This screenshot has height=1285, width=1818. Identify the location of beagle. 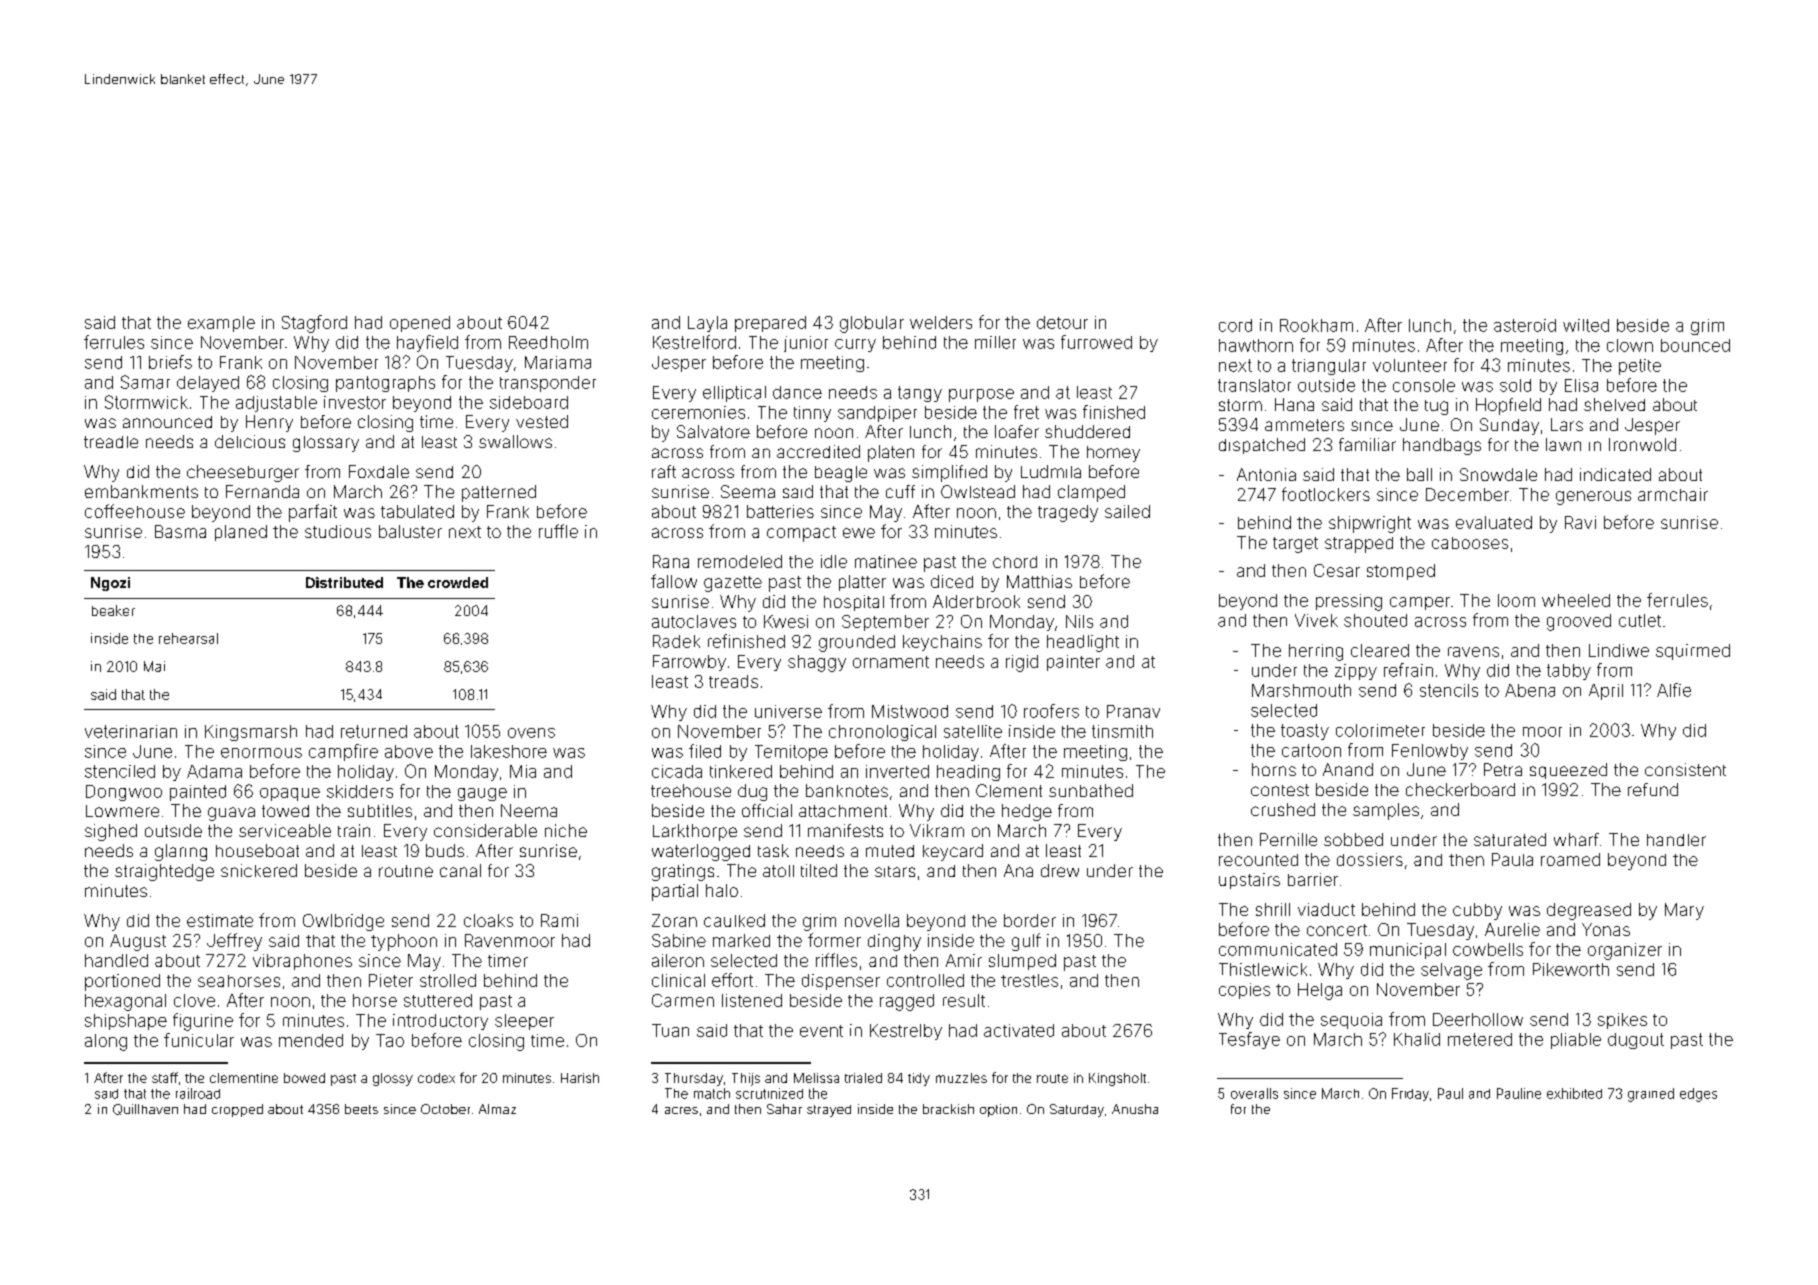
(841, 474).
